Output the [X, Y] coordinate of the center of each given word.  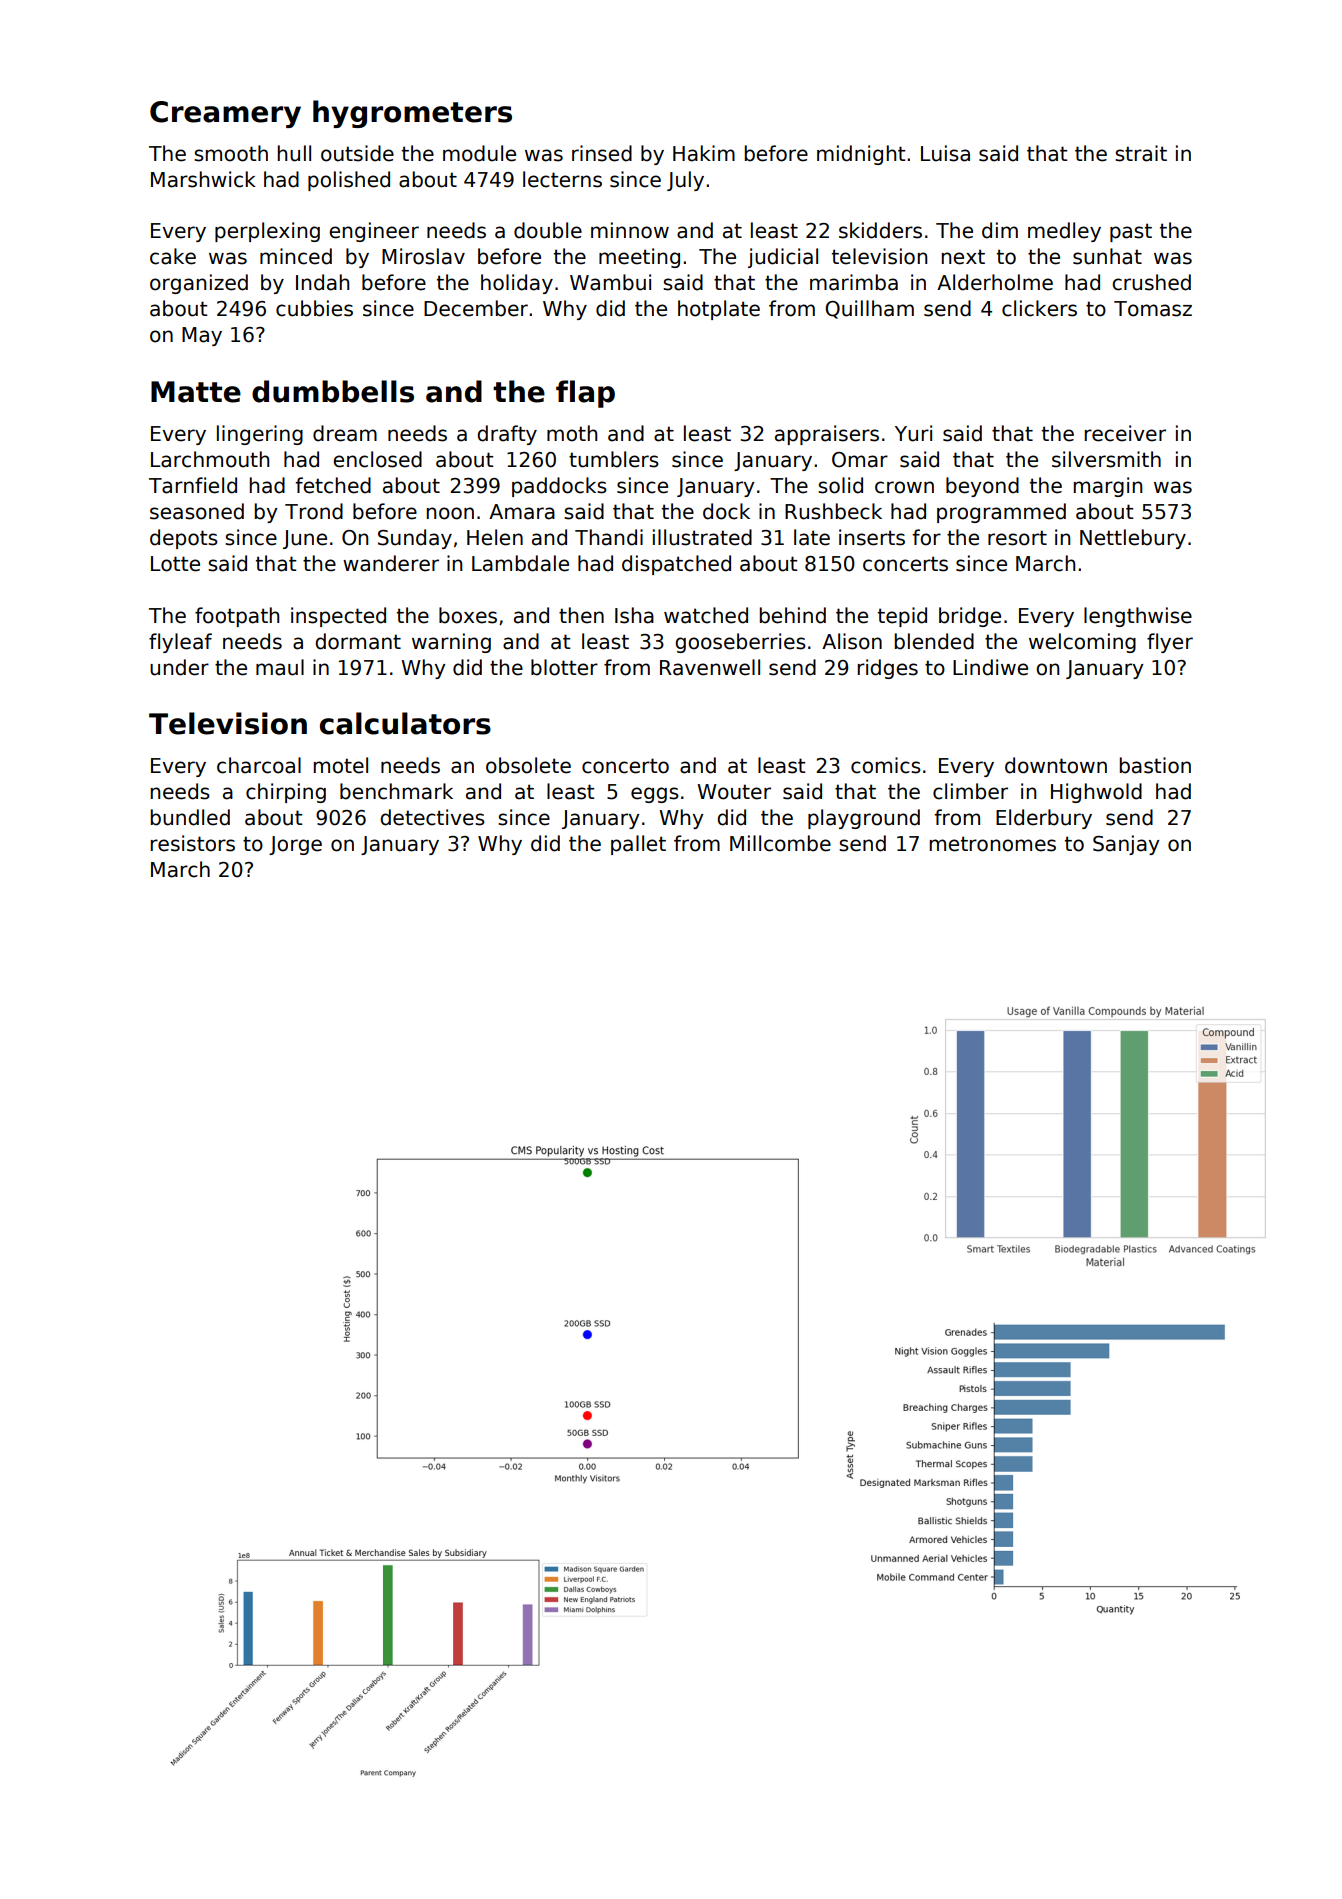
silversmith [1106, 459]
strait [1141, 153]
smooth [231, 153]
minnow [630, 230]
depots [184, 539]
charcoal [259, 765]
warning [451, 643]
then [581, 615]
